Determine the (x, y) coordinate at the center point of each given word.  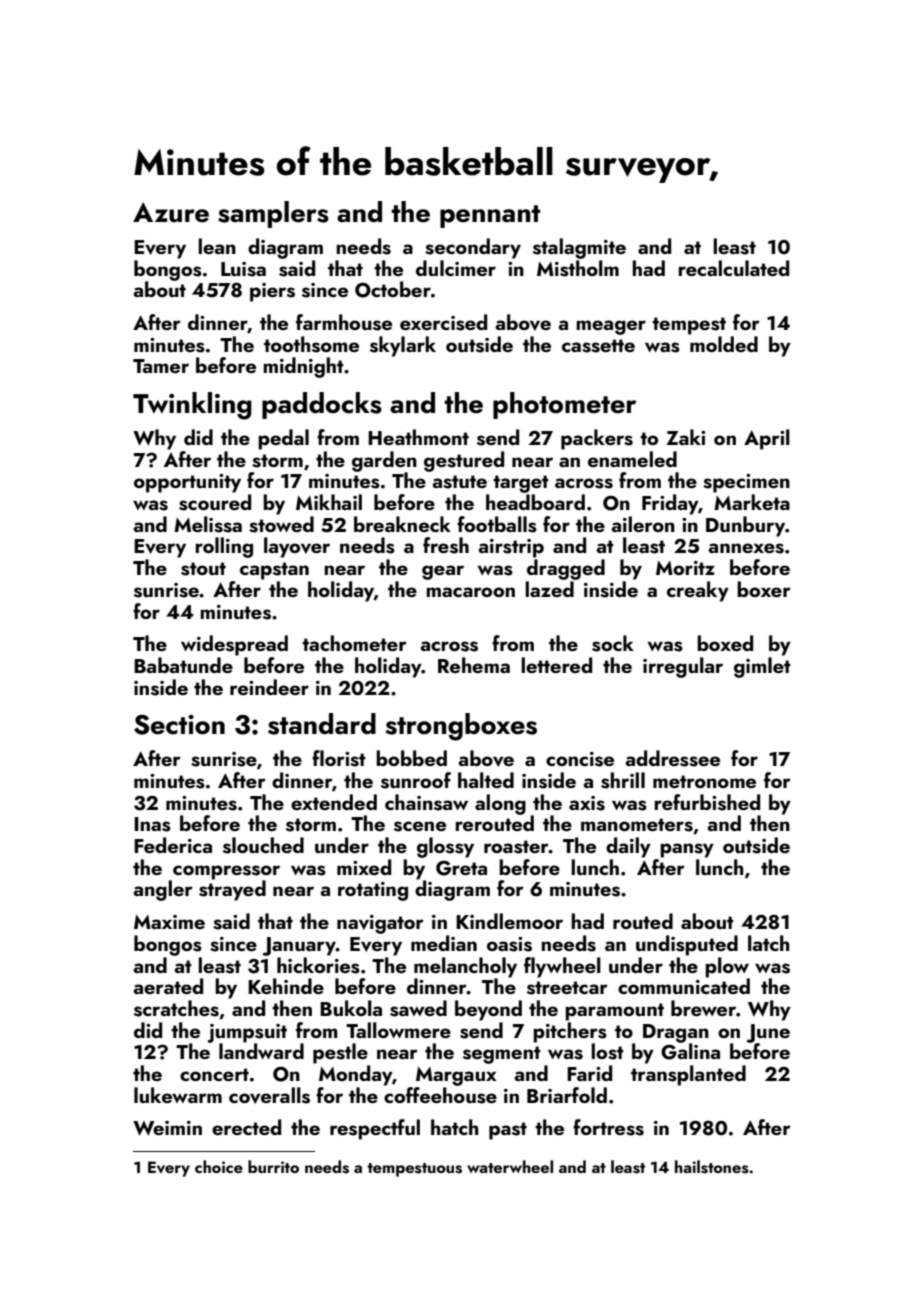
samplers (273, 214)
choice (219, 1166)
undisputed (687, 945)
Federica (173, 845)
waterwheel (510, 1166)
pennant (490, 216)
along (500, 804)
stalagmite (579, 248)
